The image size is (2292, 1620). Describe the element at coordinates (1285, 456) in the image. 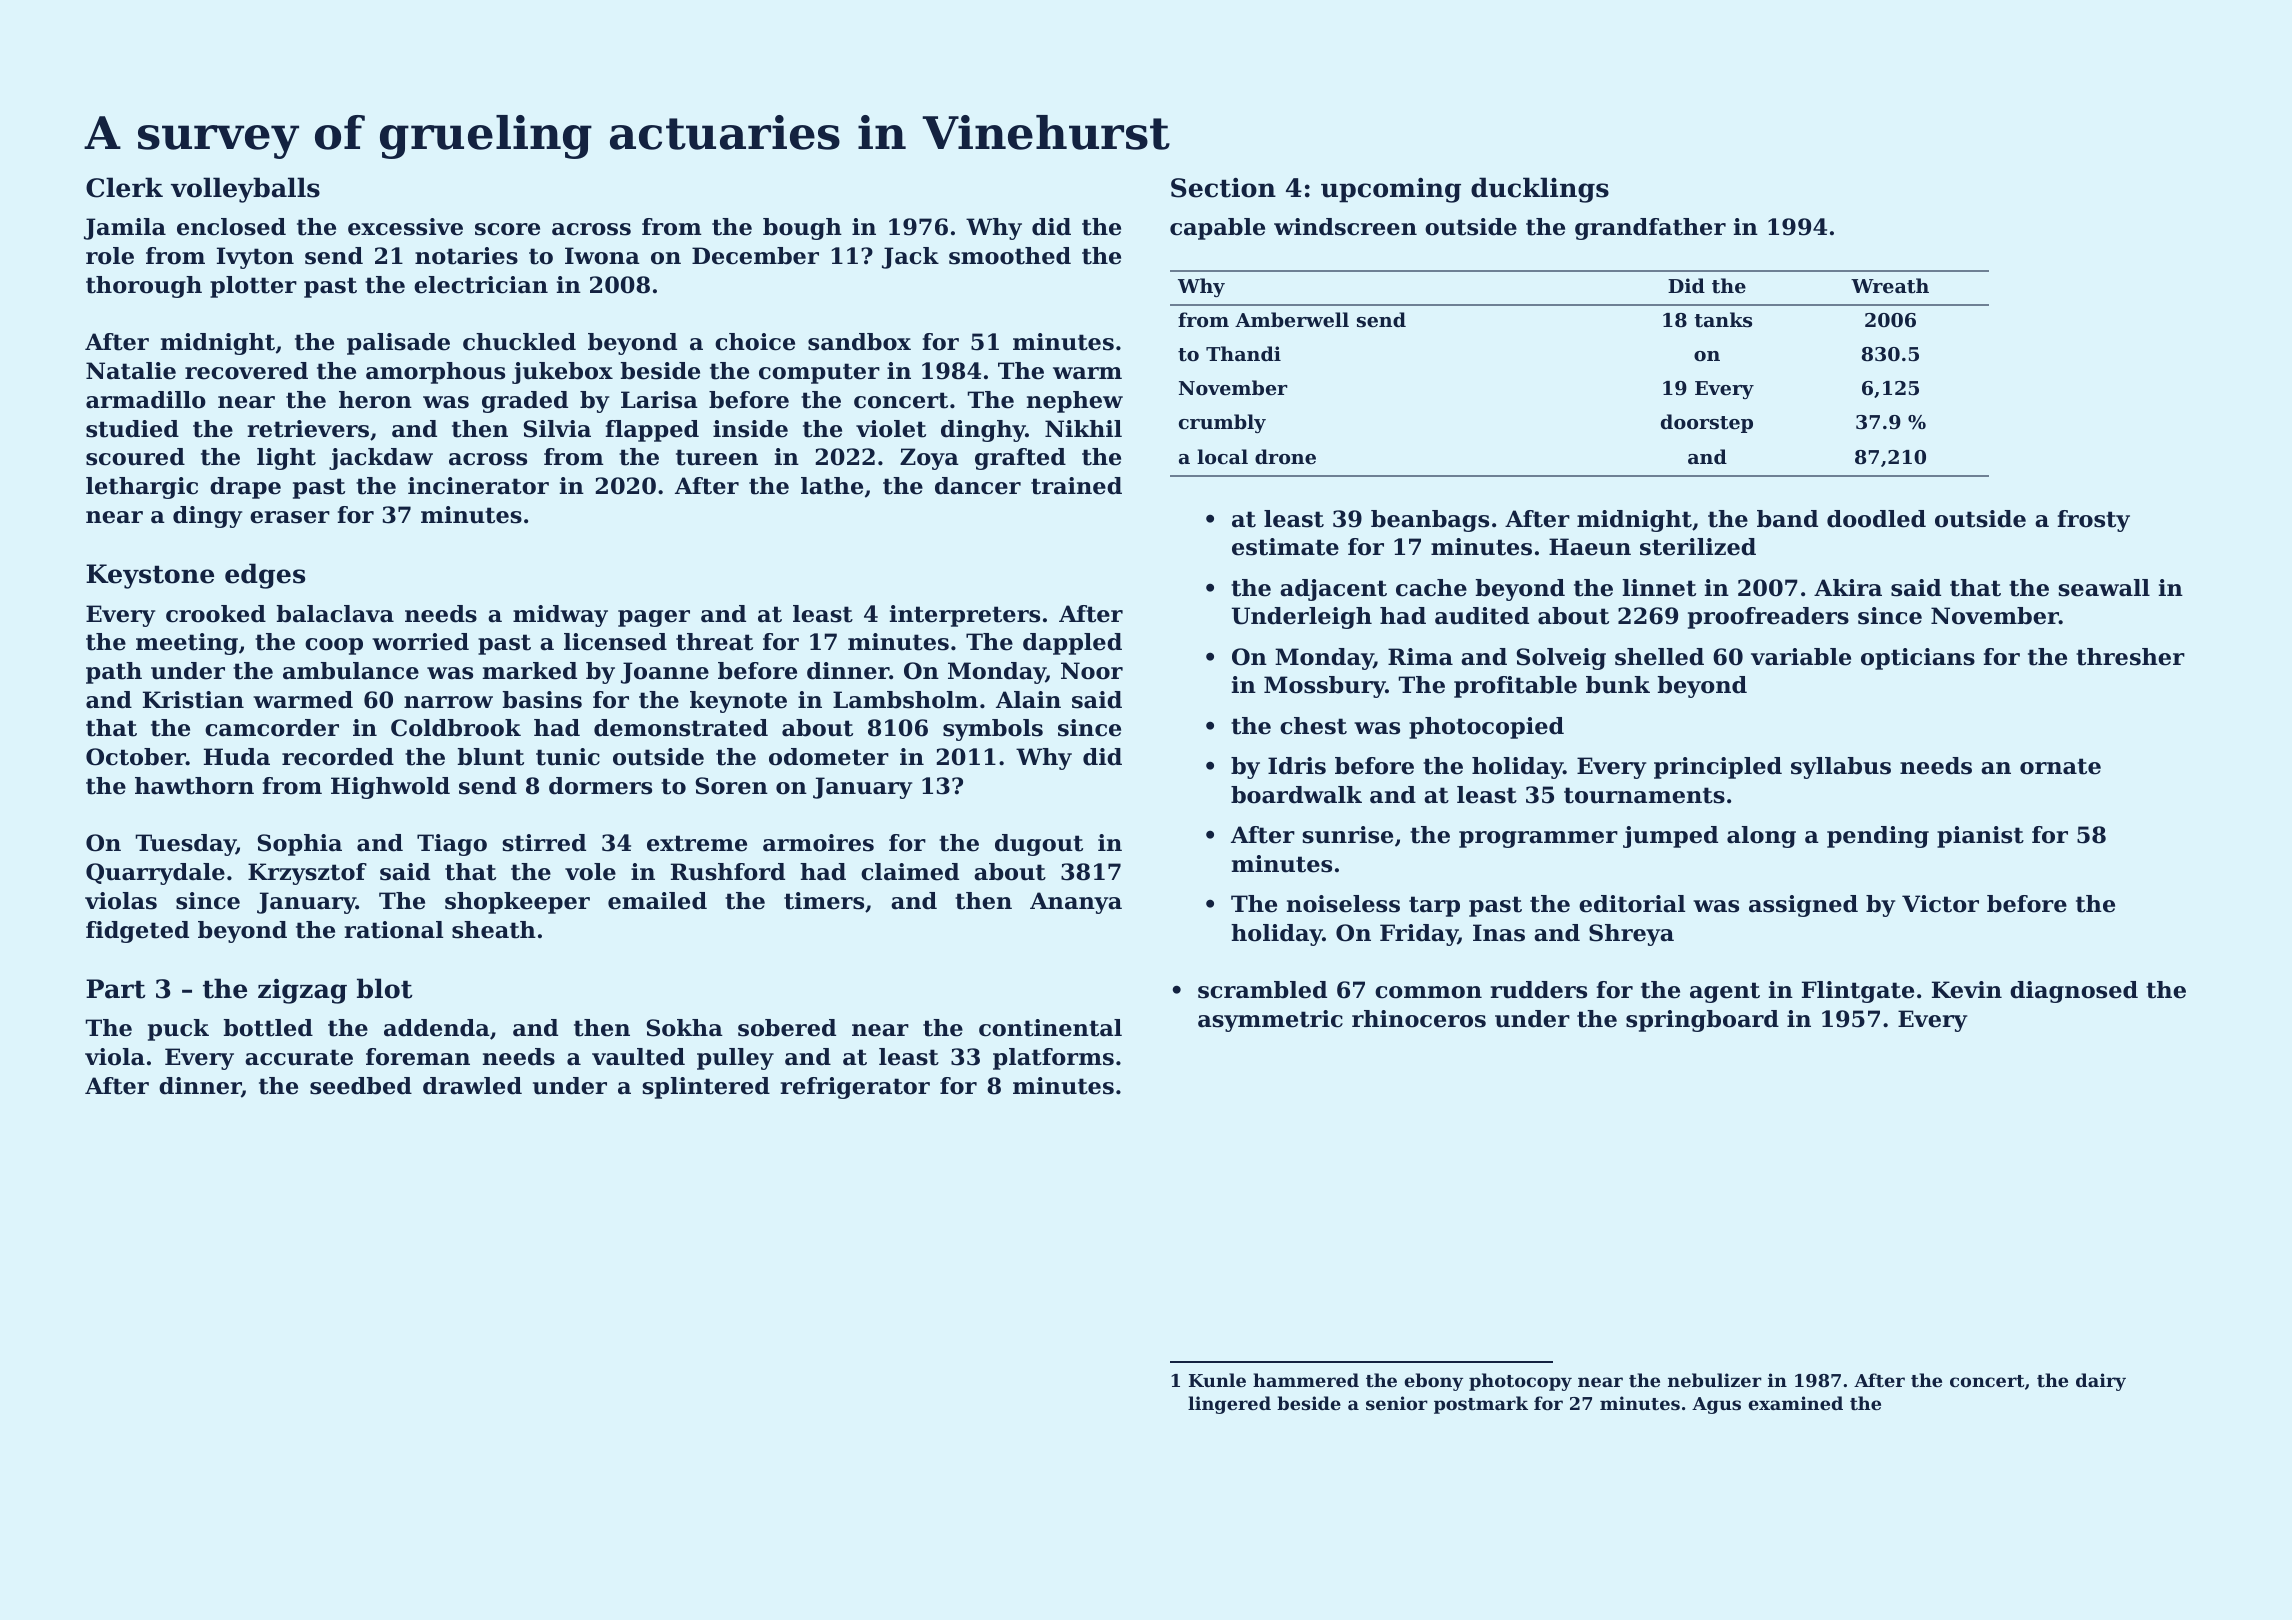

I see `drone` at that location.
